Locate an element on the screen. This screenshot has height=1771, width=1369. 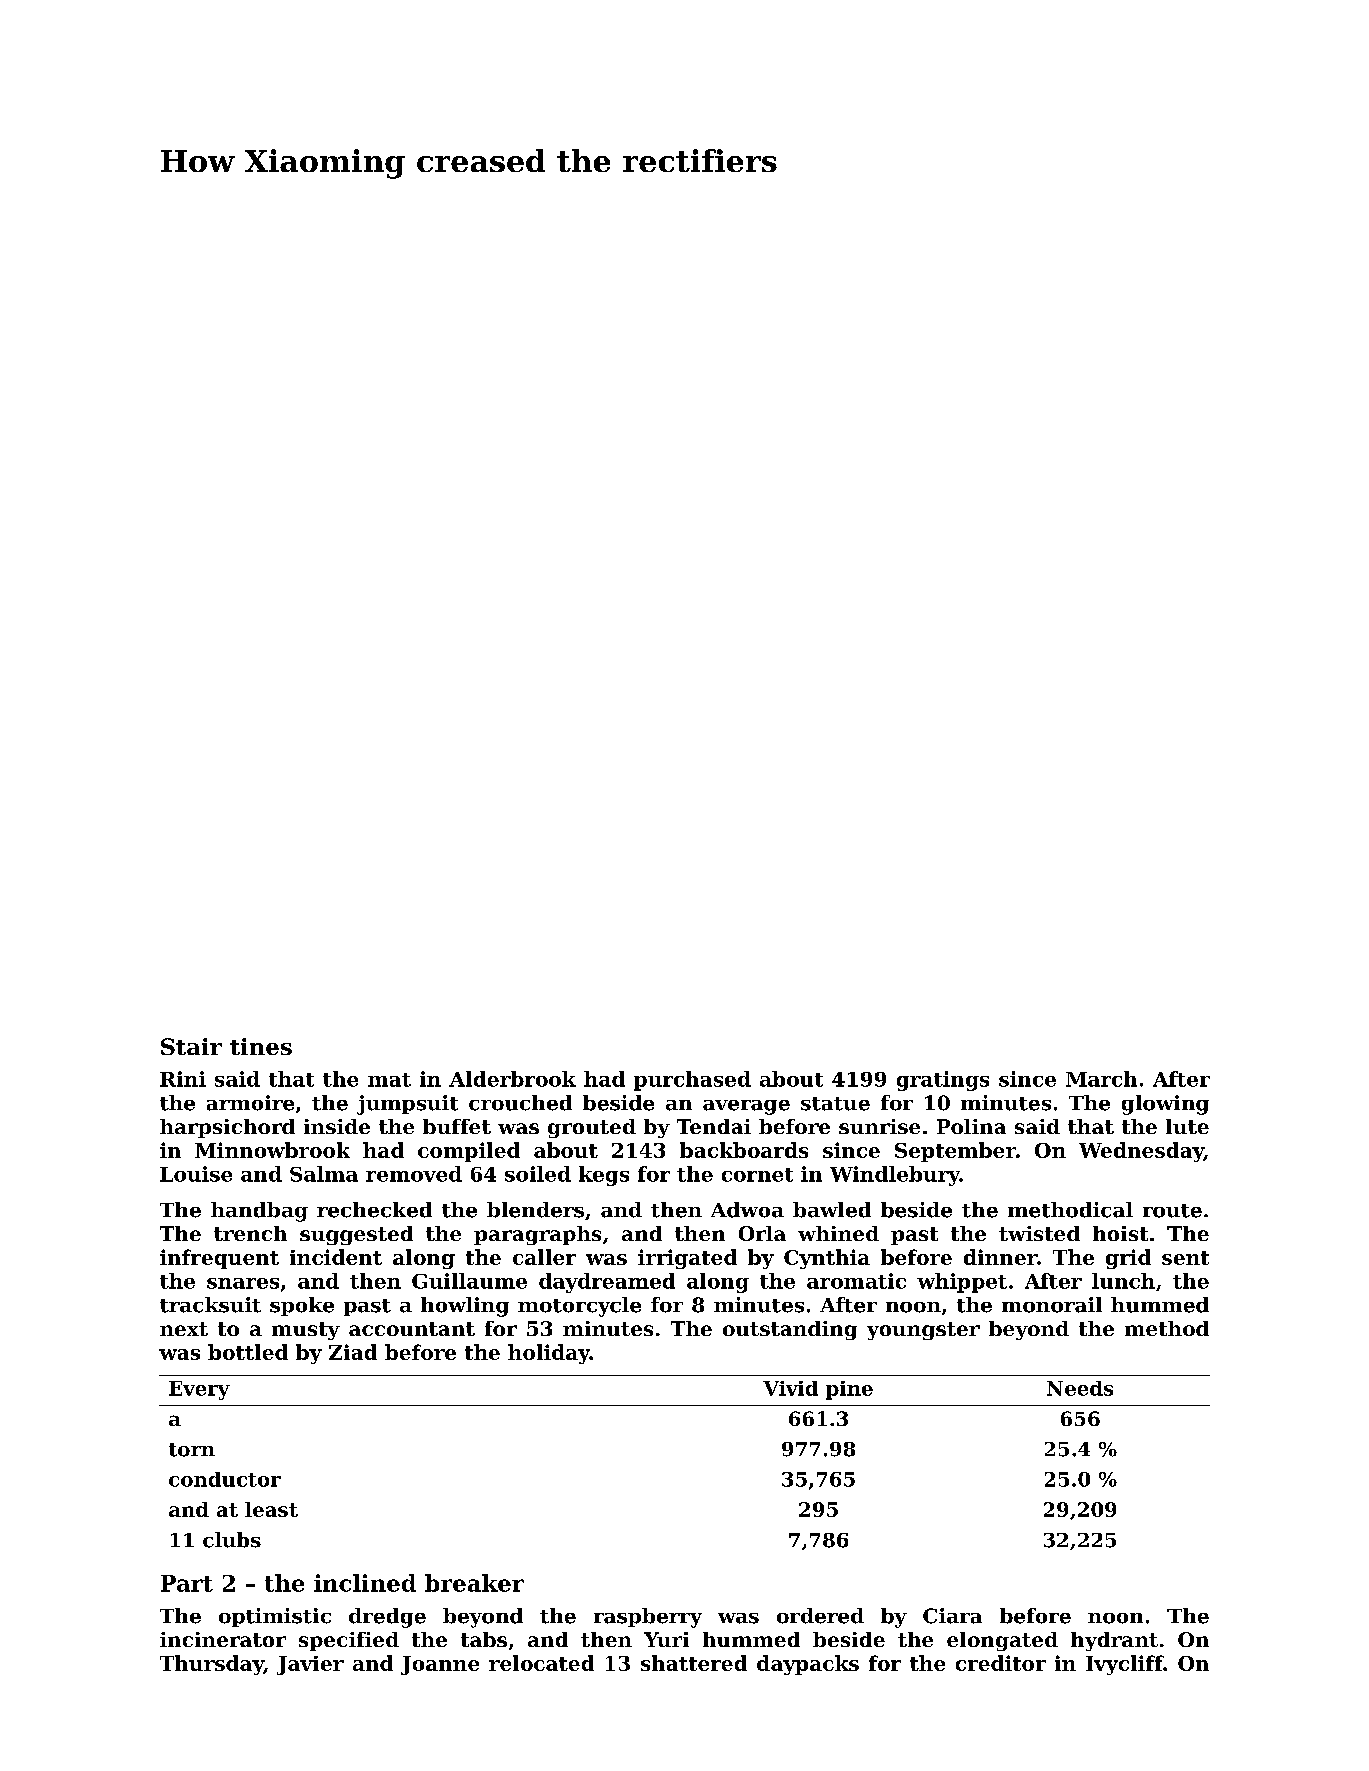
irrigated is located at coordinates (687, 1259).
